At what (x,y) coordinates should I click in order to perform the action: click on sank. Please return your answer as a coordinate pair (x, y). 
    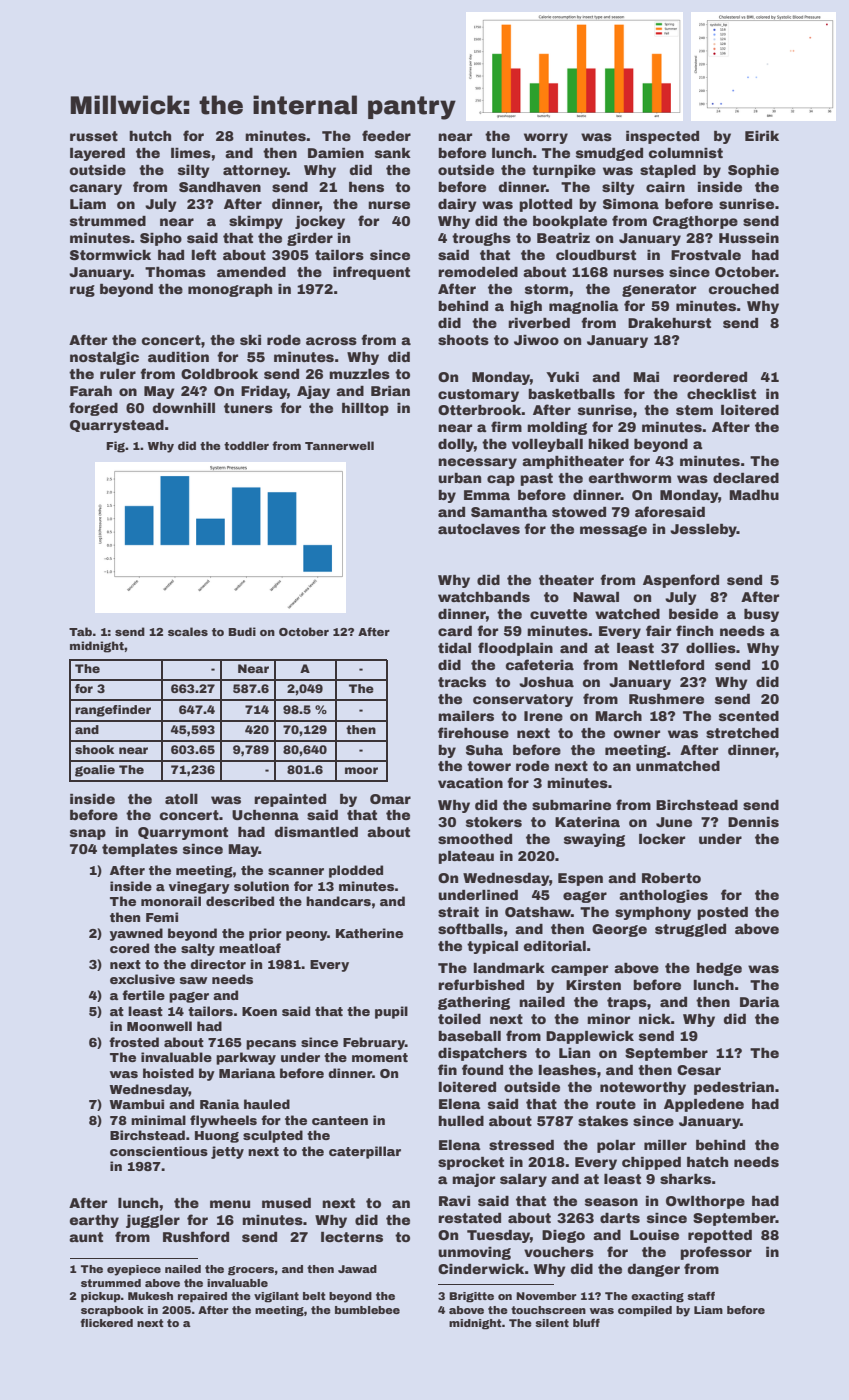
    Looking at the image, I should click on (393, 153).
